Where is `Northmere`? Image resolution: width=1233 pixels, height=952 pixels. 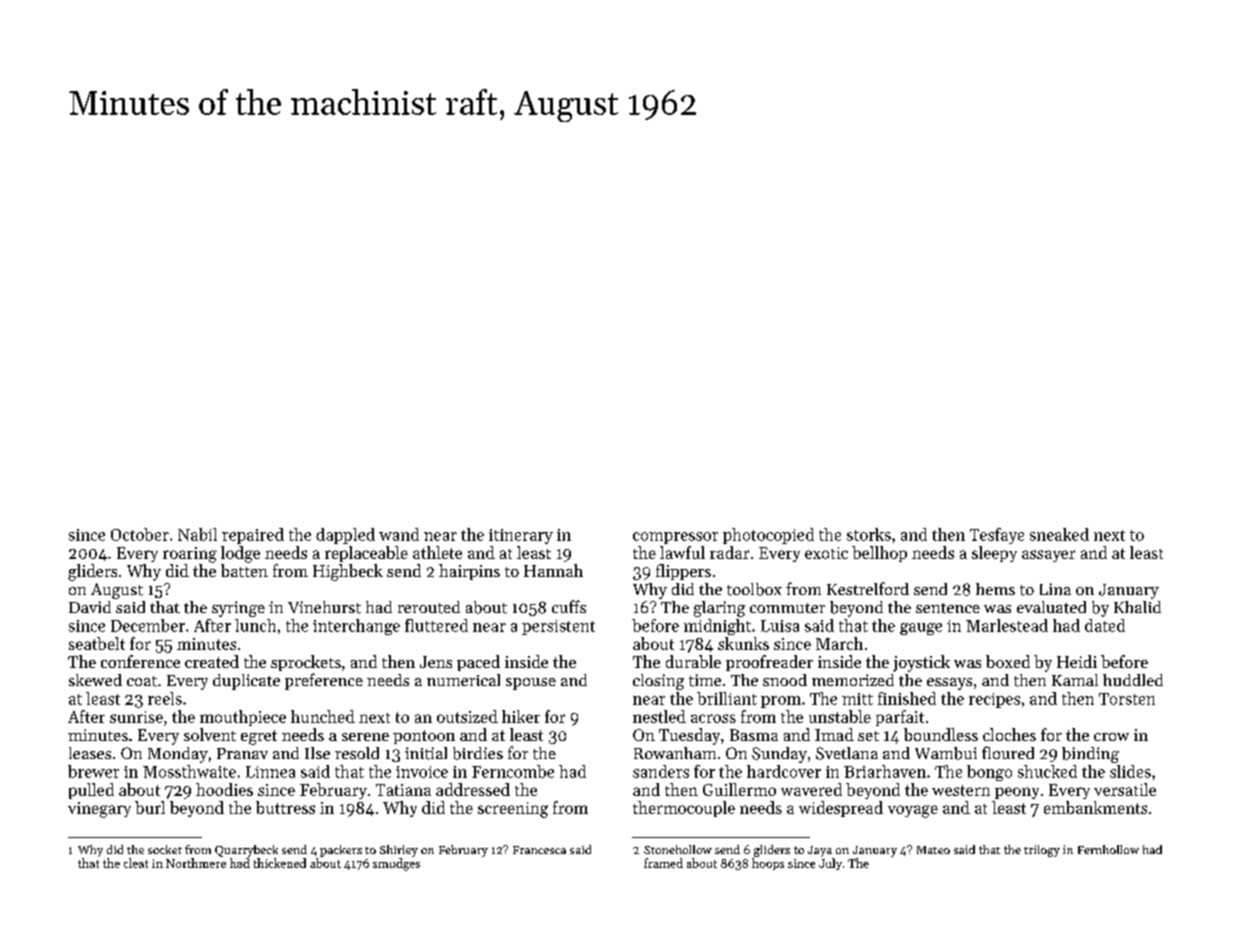
Northmere is located at coordinates (196, 863).
